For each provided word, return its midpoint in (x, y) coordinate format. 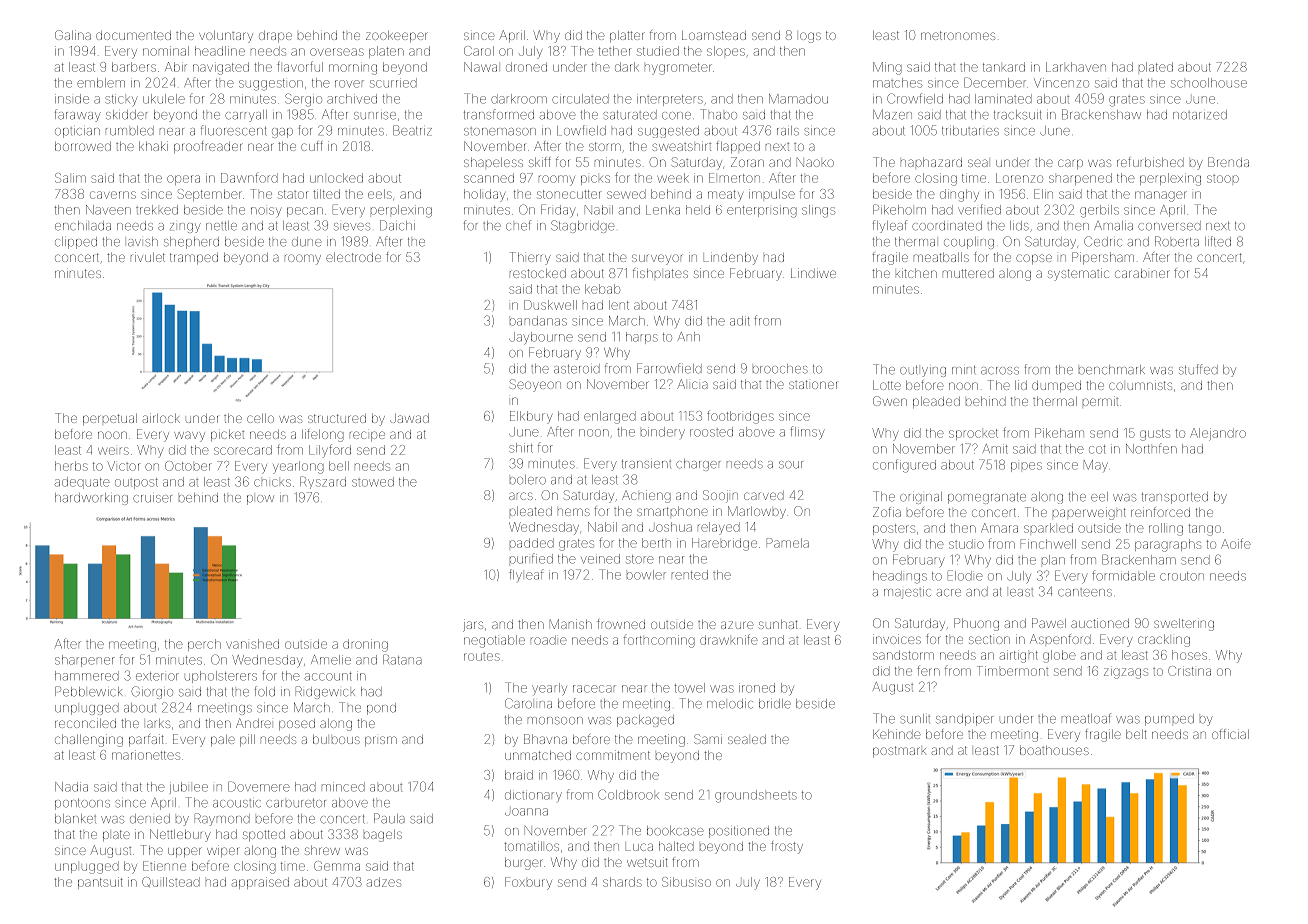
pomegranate (987, 498)
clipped (76, 243)
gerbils (1099, 211)
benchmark (1112, 370)
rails (788, 131)
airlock (161, 418)
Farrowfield (669, 368)
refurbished (1150, 162)
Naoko (815, 162)
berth (656, 543)
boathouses (1054, 750)
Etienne (164, 866)
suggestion (271, 85)
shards (622, 882)
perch (204, 645)
